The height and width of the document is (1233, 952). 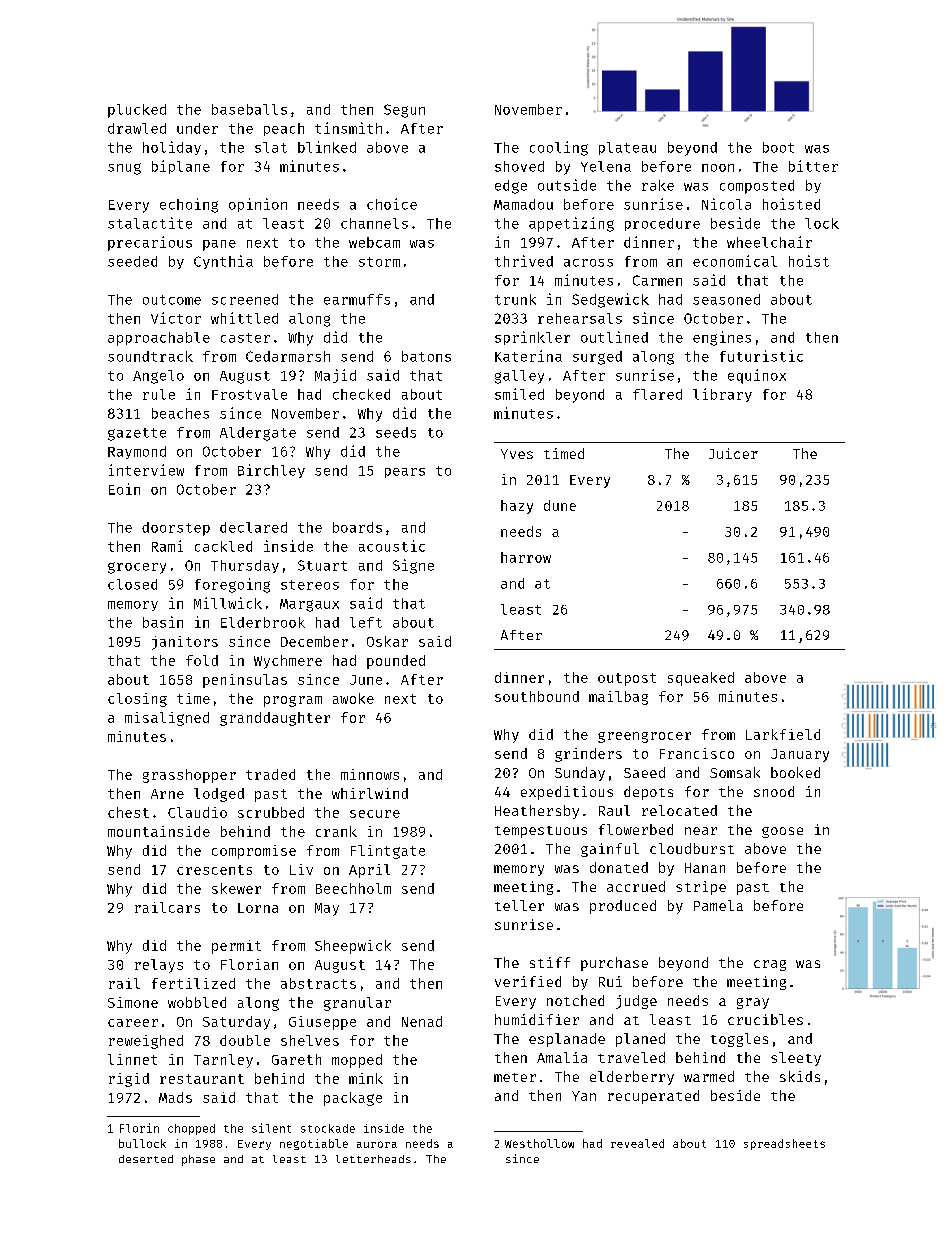 I want to click on baseballs, so click(x=249, y=109).
